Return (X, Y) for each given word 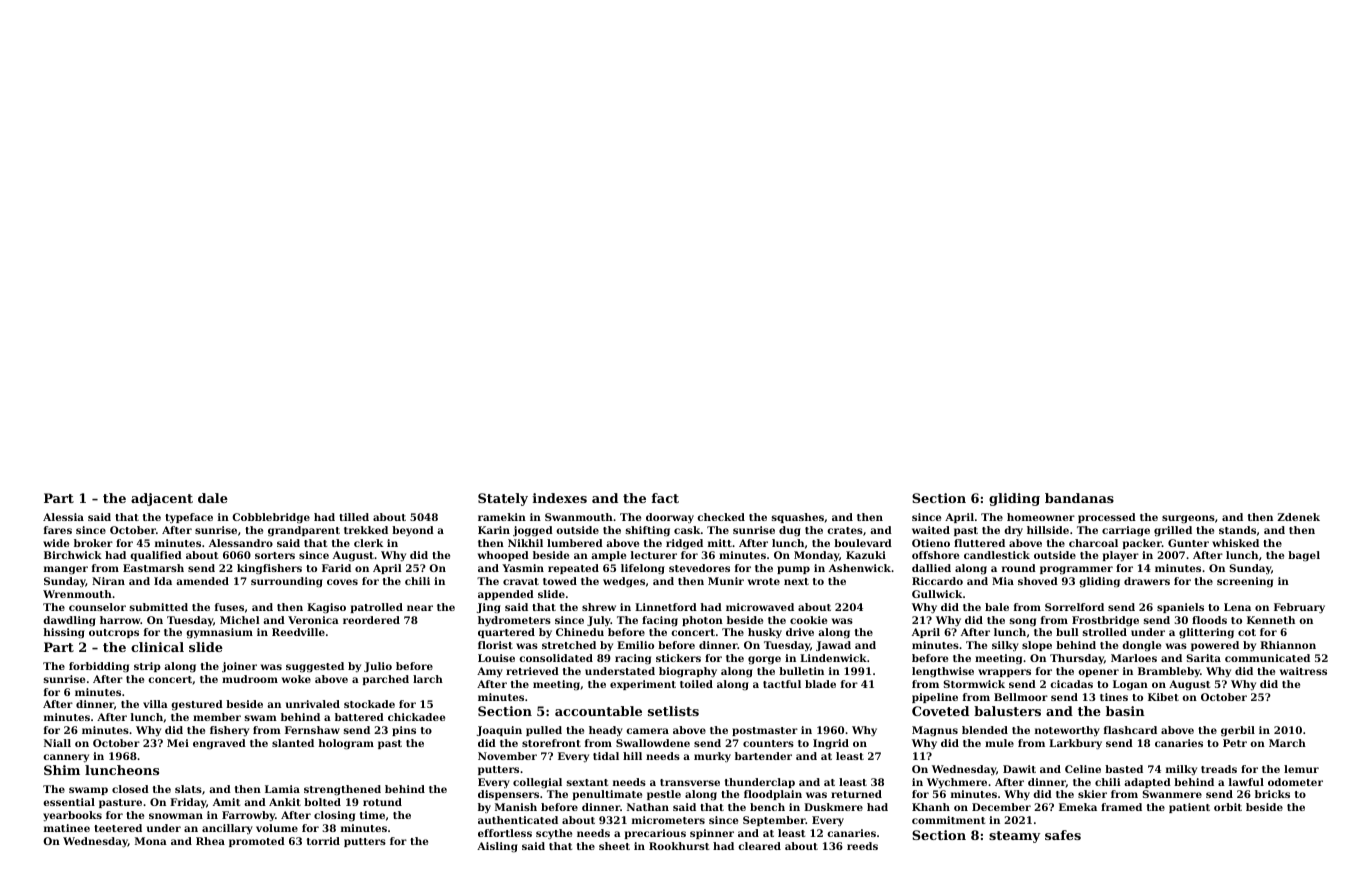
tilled (354, 517)
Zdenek (1298, 517)
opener (1098, 673)
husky (765, 633)
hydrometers (514, 621)
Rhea (210, 841)
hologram (346, 744)
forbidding (99, 667)
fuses (229, 607)
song (1023, 622)
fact (665, 498)
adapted (1147, 783)
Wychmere (957, 783)
